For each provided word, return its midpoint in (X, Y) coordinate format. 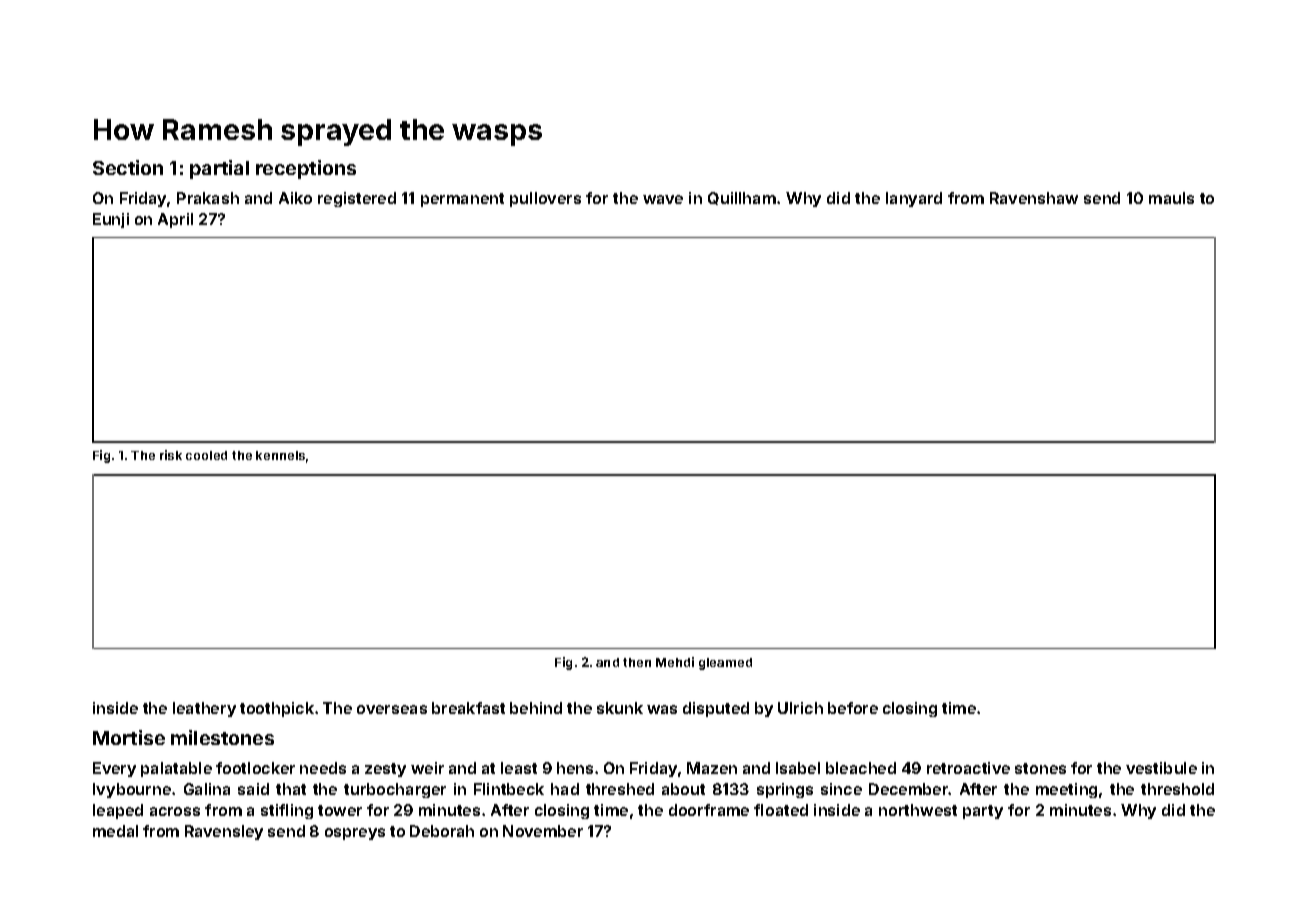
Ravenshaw (1034, 198)
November (543, 831)
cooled (206, 455)
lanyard (914, 199)
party (983, 812)
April (175, 220)
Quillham (742, 198)
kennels (280, 455)
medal (115, 831)
